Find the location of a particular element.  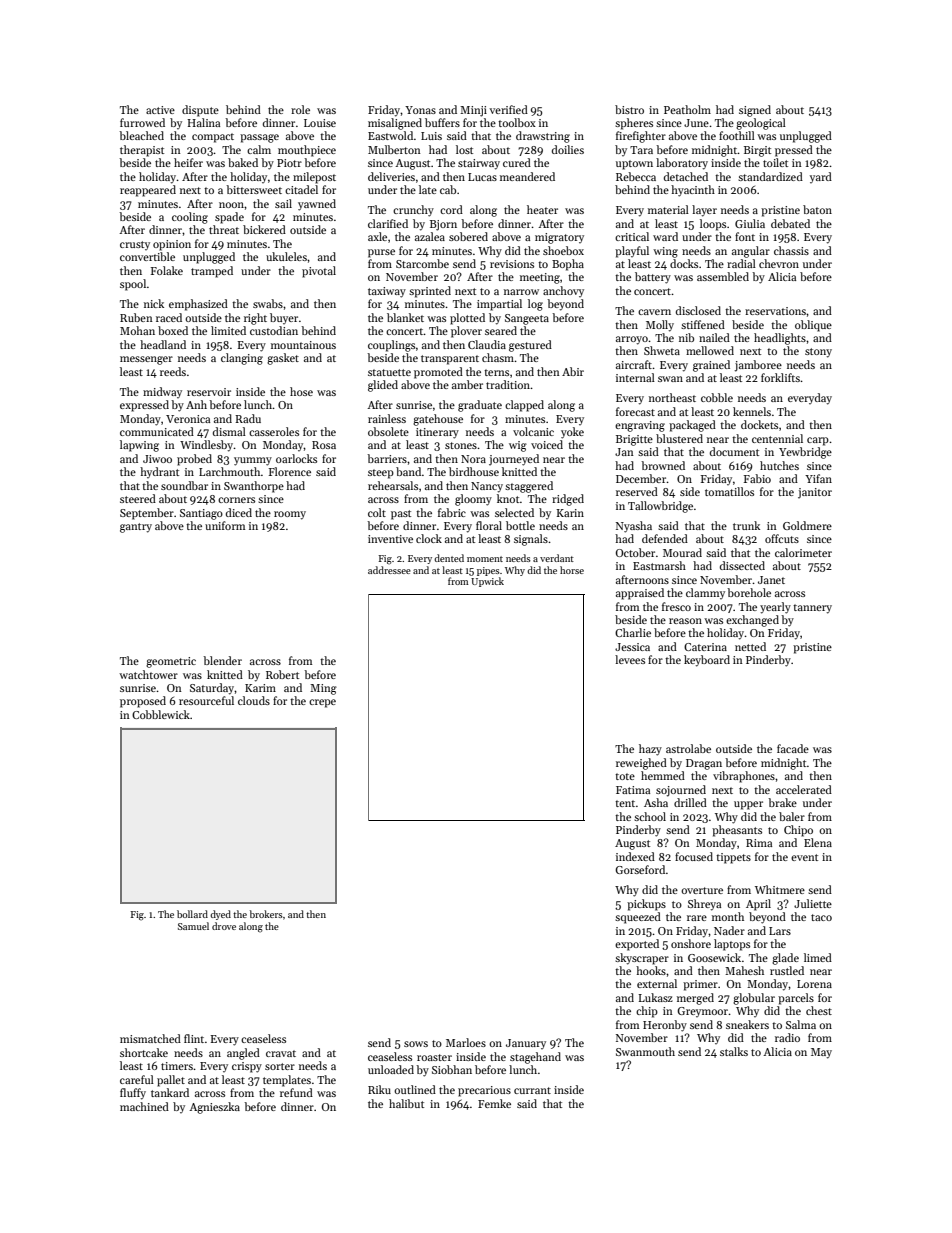

resourceful is located at coordinates (206, 700).
